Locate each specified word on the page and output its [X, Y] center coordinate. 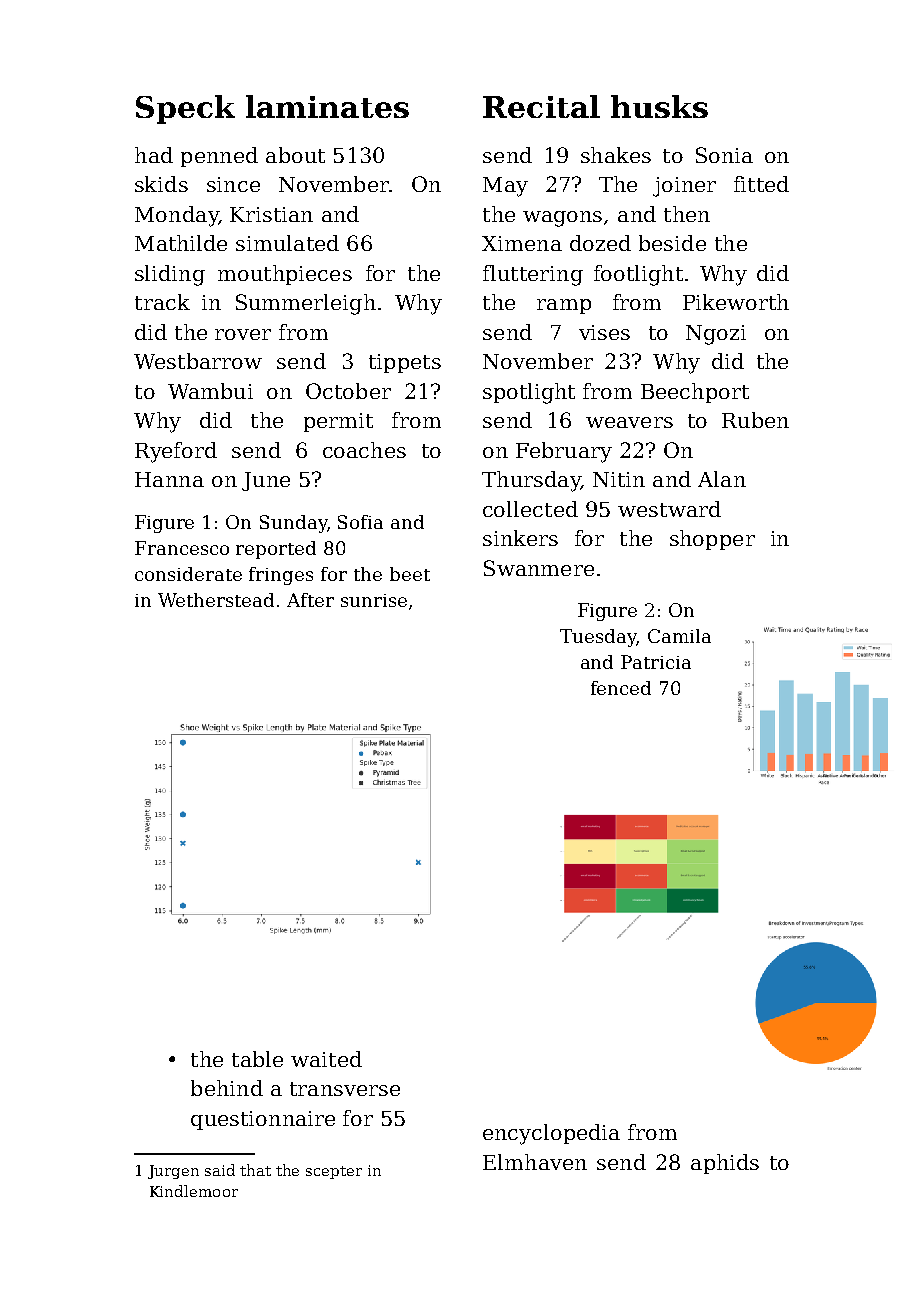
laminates [327, 106]
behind [227, 1088]
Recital [541, 106]
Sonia [724, 155]
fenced [621, 688]
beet [410, 574]
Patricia [656, 662]
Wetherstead [216, 600]
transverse [345, 1089]
